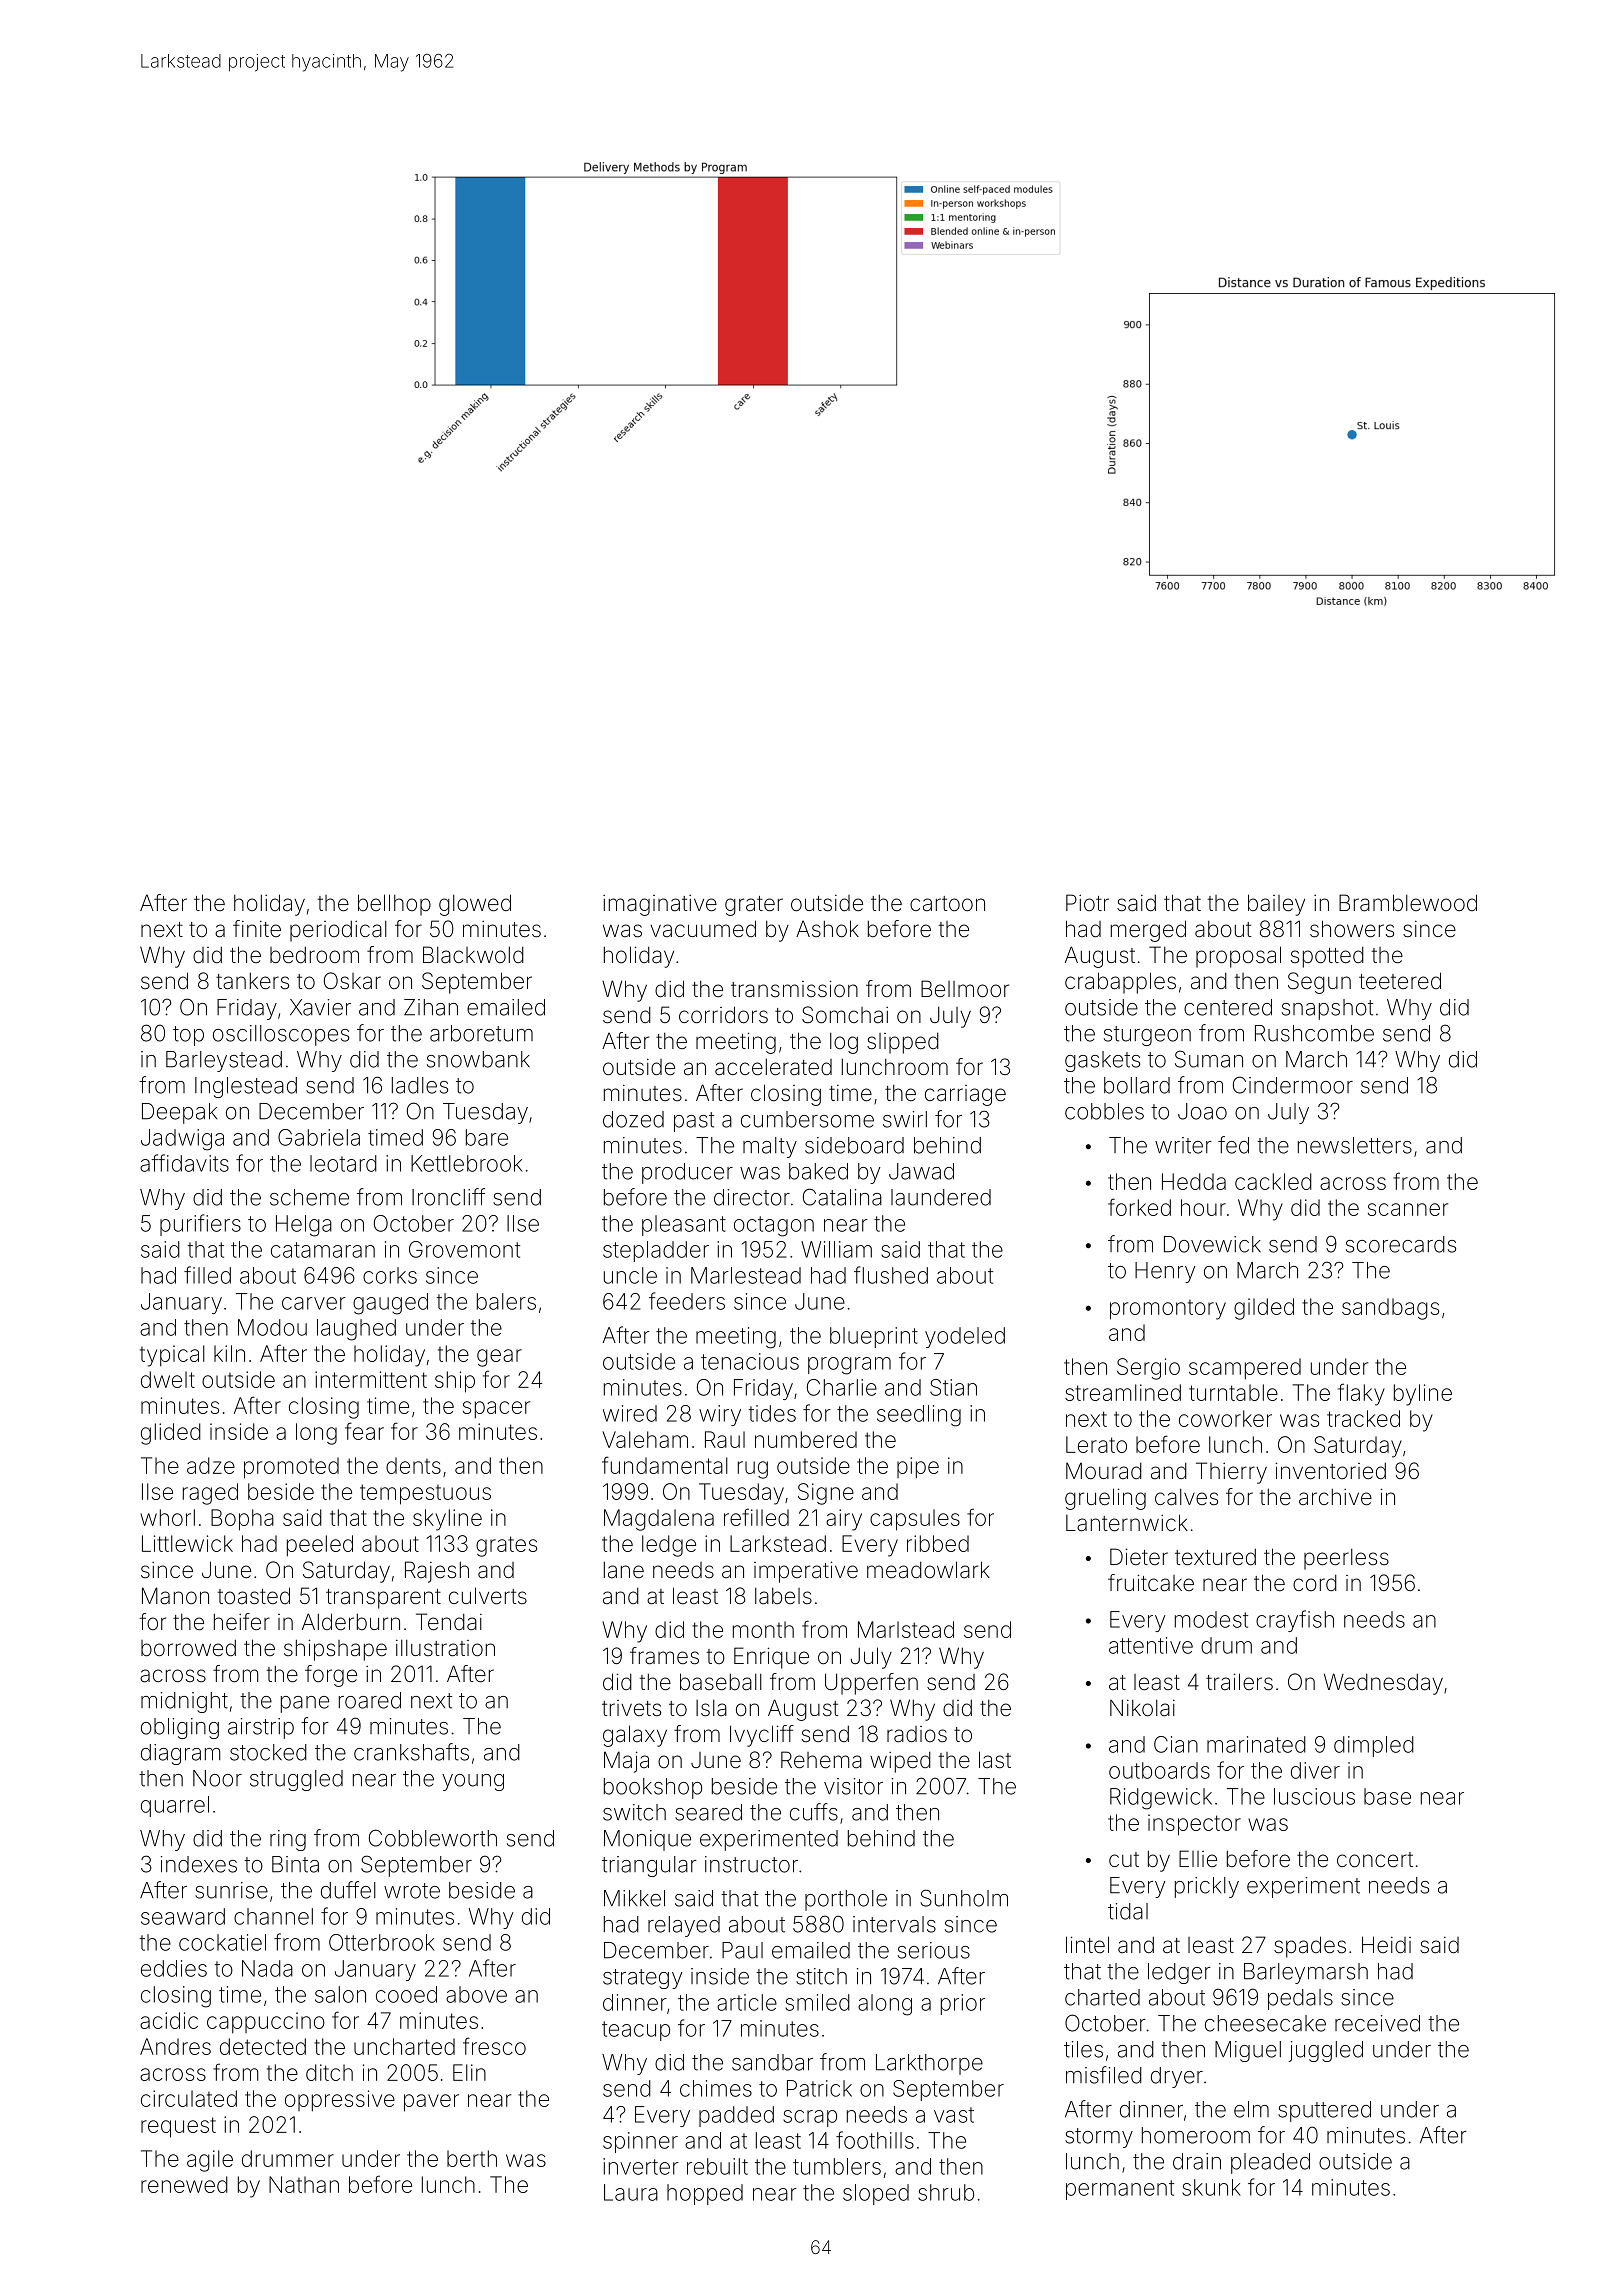  I want to click on trailers, so click(1239, 1682).
